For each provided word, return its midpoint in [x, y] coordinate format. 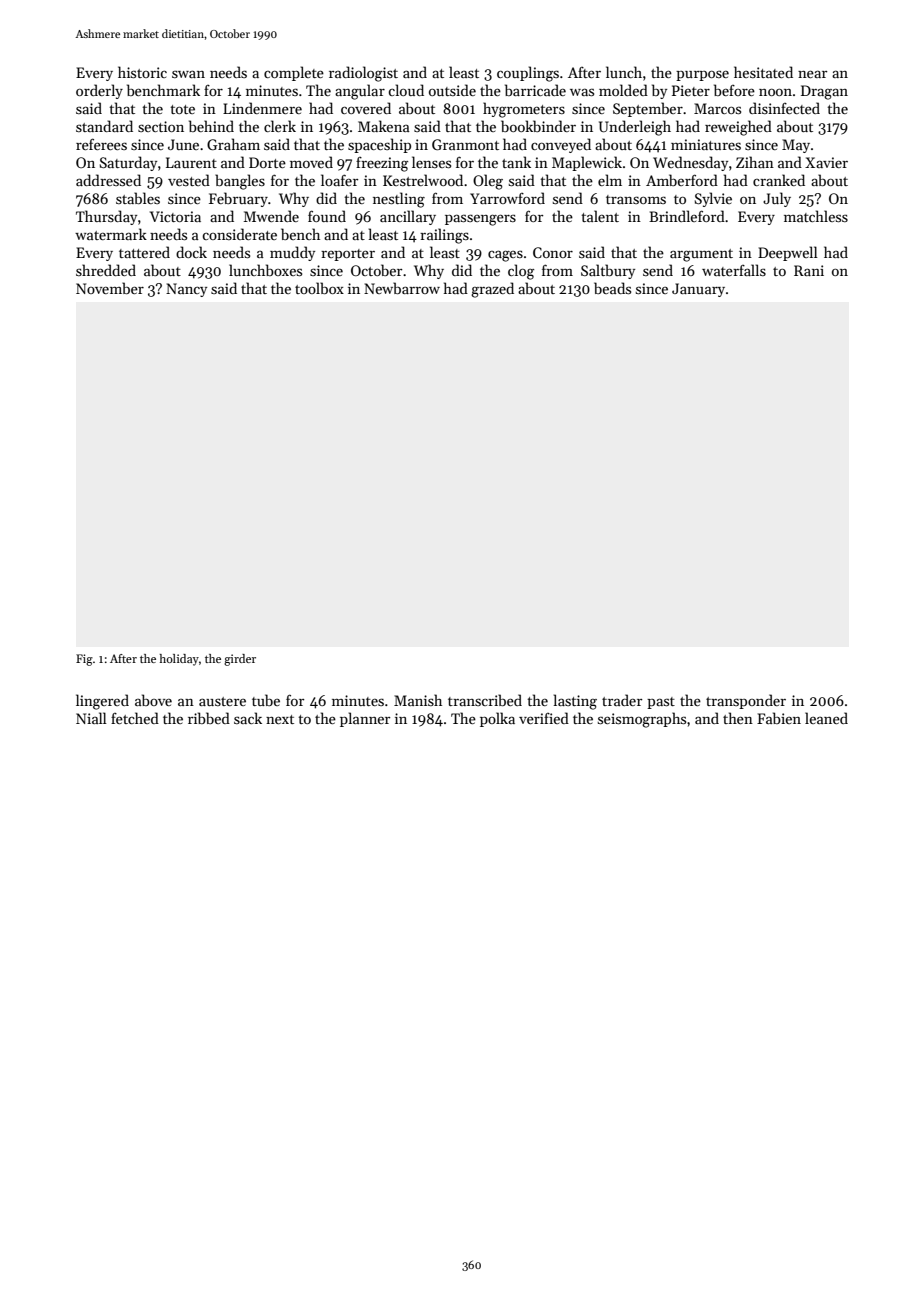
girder [240, 660]
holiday [179, 660]
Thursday [106, 217]
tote [182, 109]
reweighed [738, 128]
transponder [746, 701]
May [796, 146]
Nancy [186, 290]
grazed [492, 290]
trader [622, 700]
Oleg [488, 182]
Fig [84, 660]
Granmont [465, 144]
